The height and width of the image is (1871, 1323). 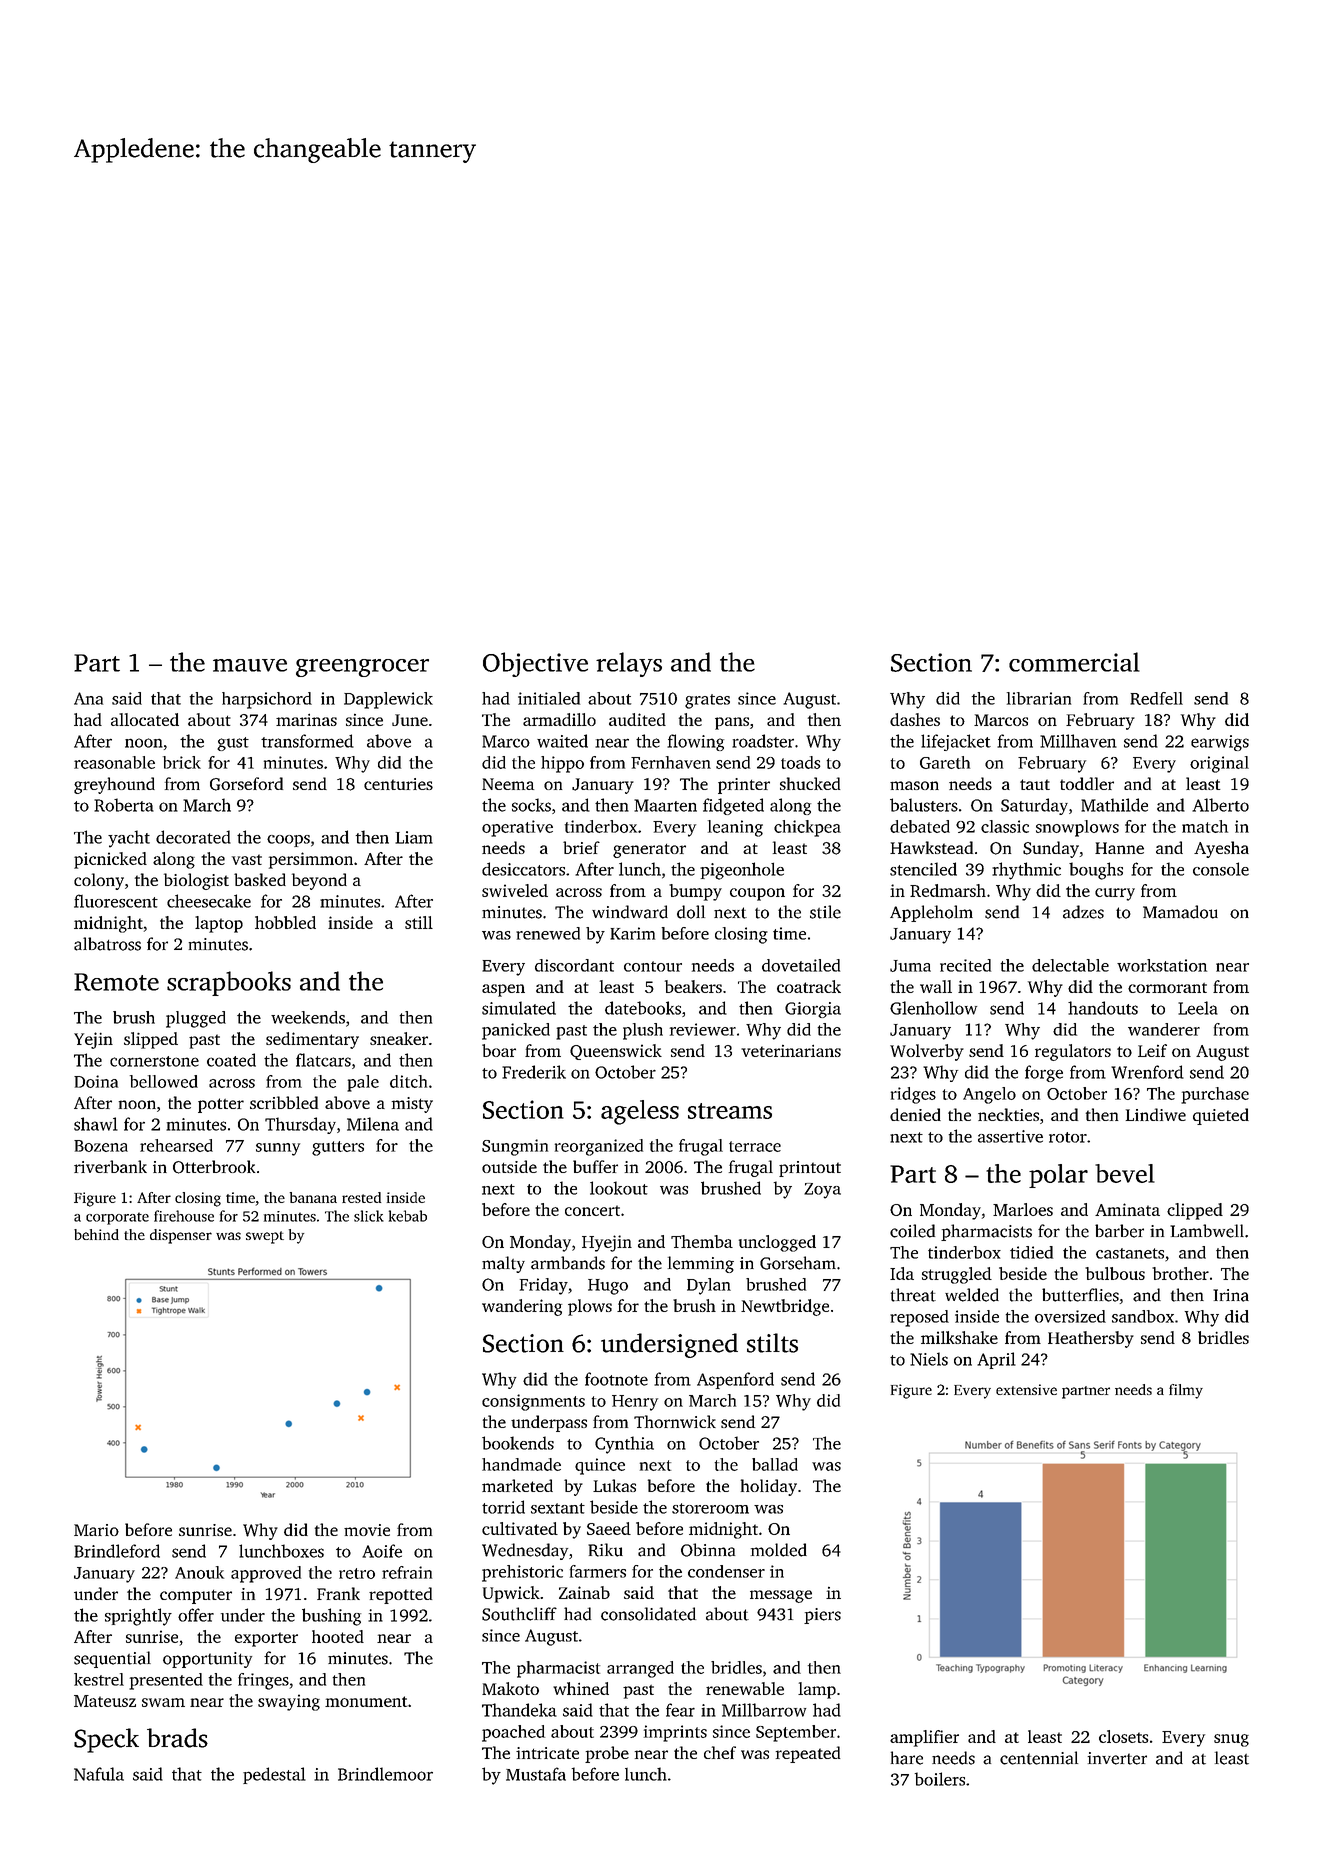 I want to click on extensive, so click(x=1026, y=1389).
